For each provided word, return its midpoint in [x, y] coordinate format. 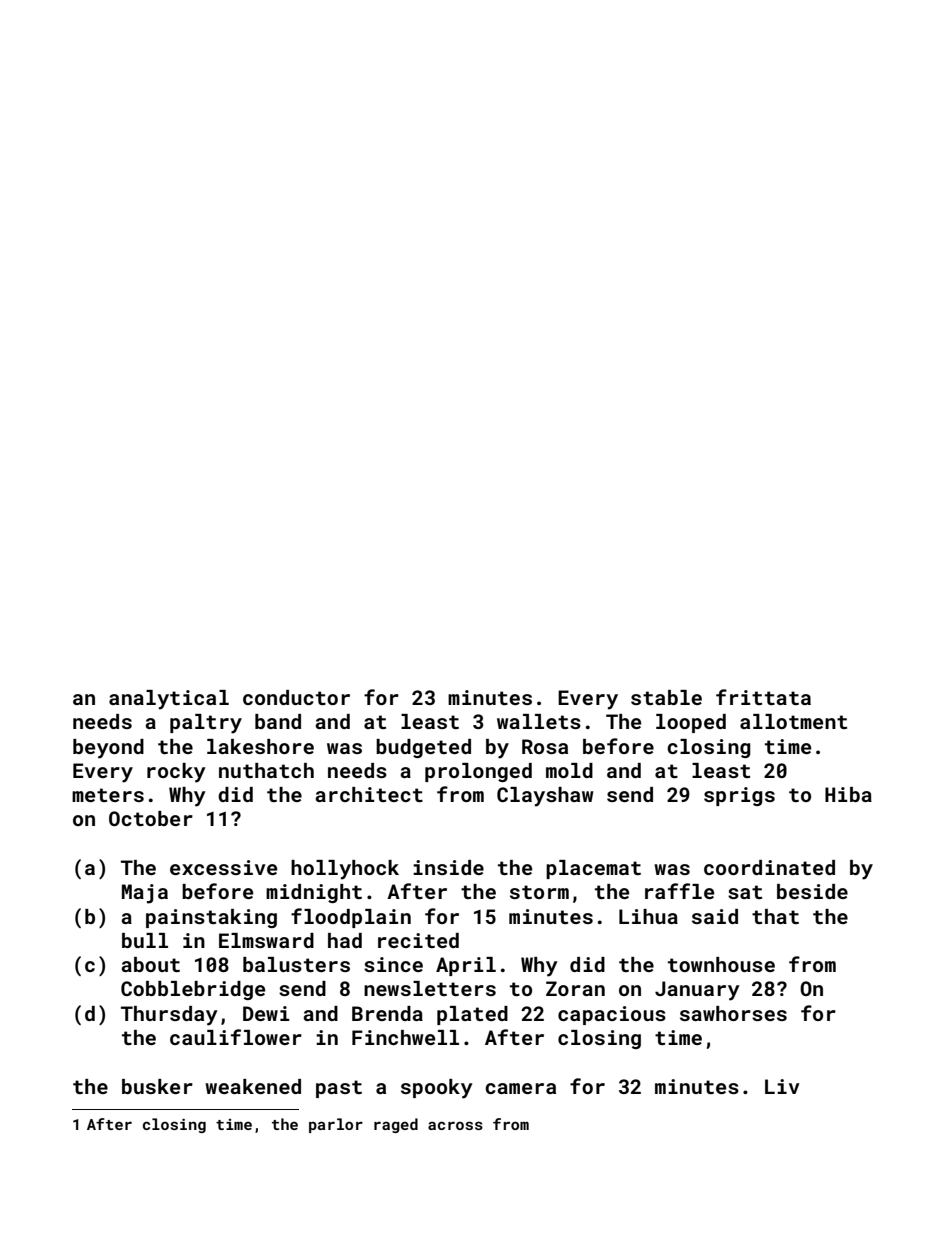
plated [472, 1015]
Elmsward [266, 940]
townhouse [721, 964]
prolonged [478, 772]
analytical [169, 700]
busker [157, 1086]
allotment [793, 721]
